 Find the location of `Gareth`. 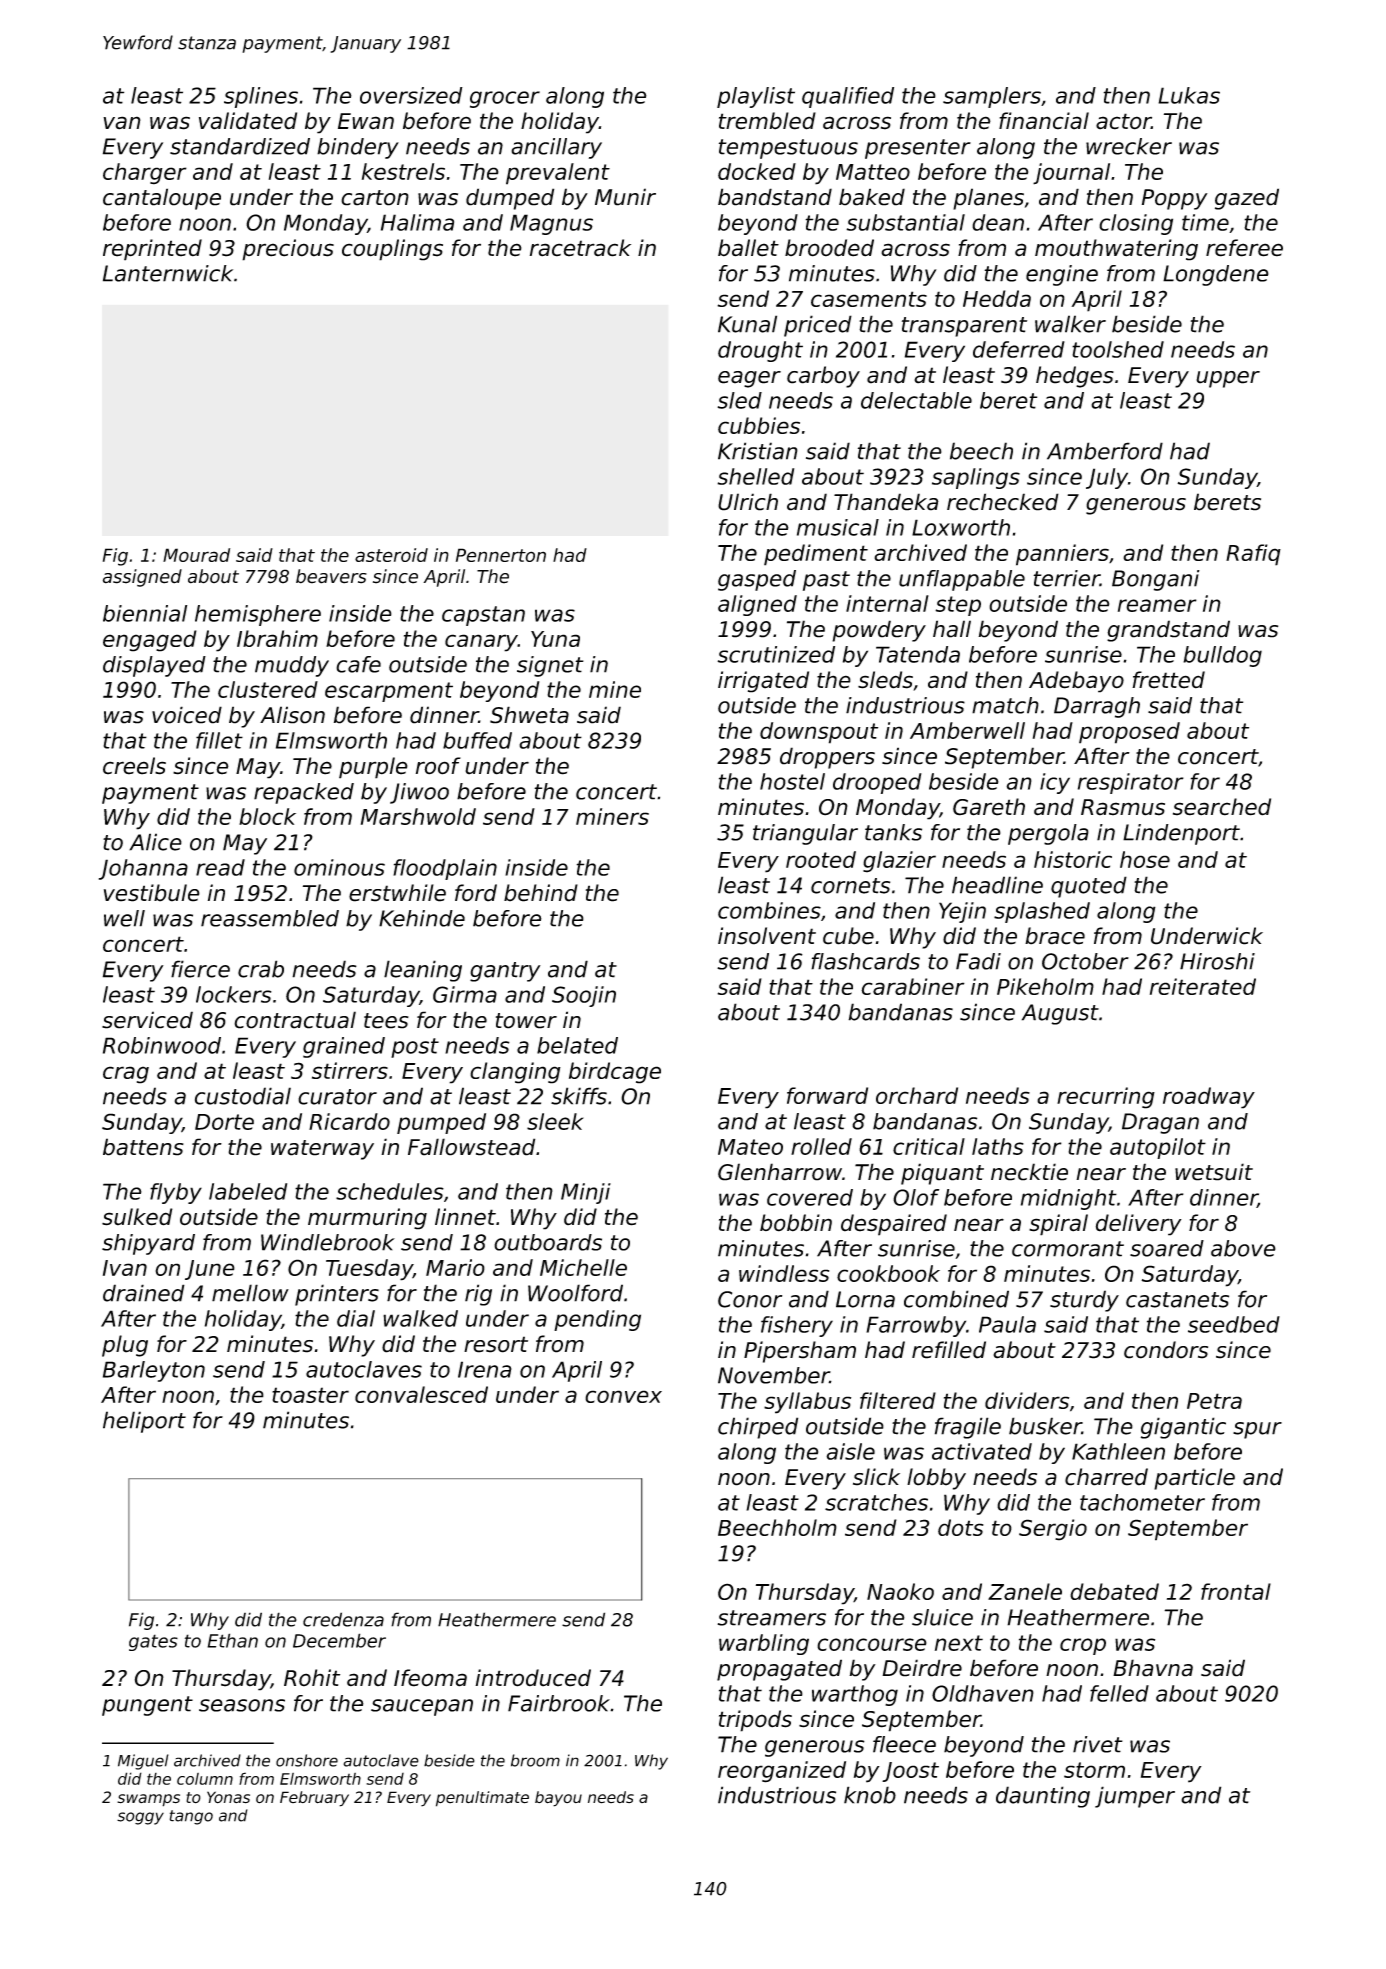

Gareth is located at coordinates (989, 807).
